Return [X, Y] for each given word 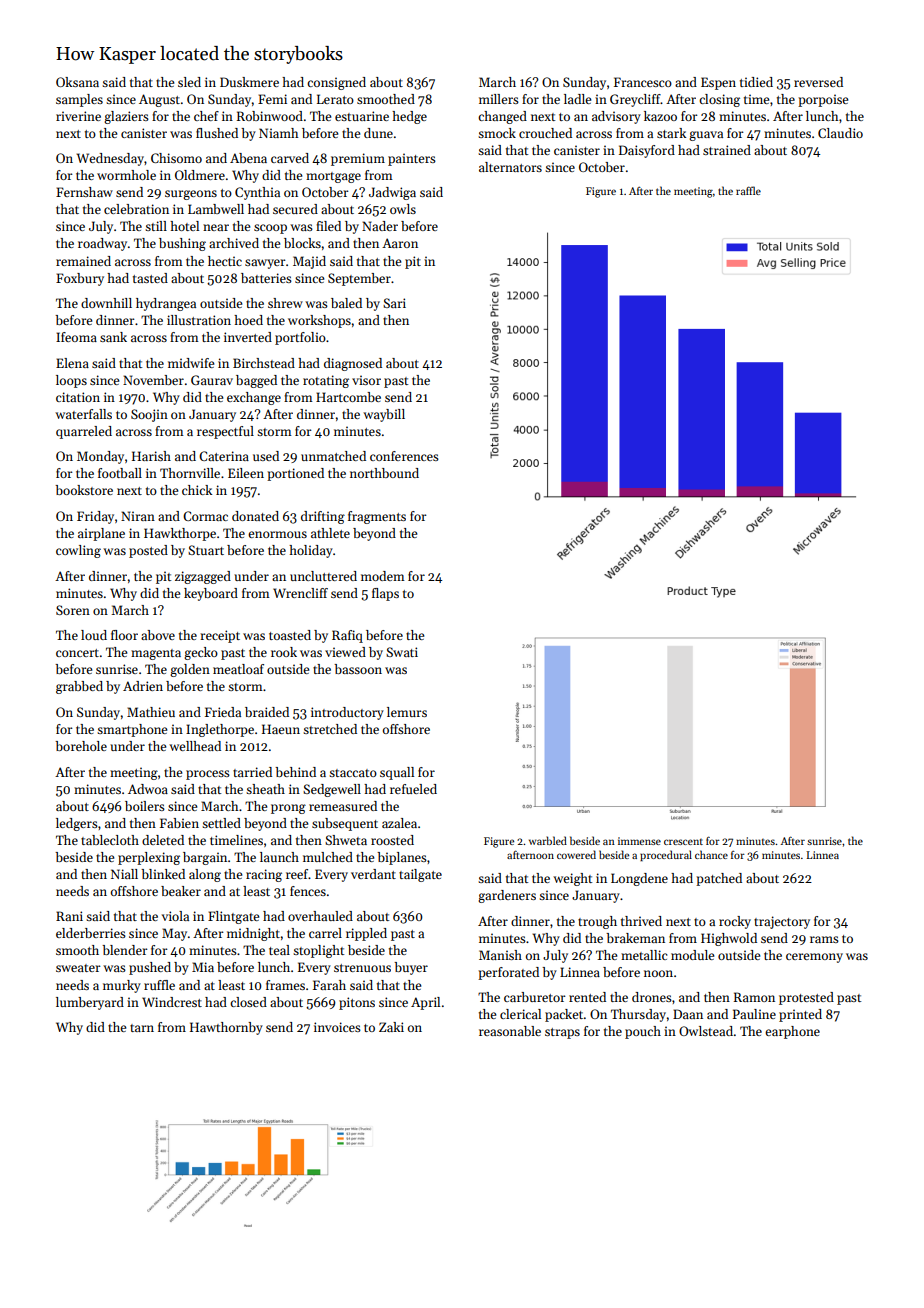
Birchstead [264, 363]
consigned [336, 83]
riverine [78, 116]
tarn [142, 1028]
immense [639, 841]
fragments [377, 517]
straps [562, 1033]
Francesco [643, 82]
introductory [347, 713]
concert [77, 653]
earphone [792, 1032]
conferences [404, 456]
